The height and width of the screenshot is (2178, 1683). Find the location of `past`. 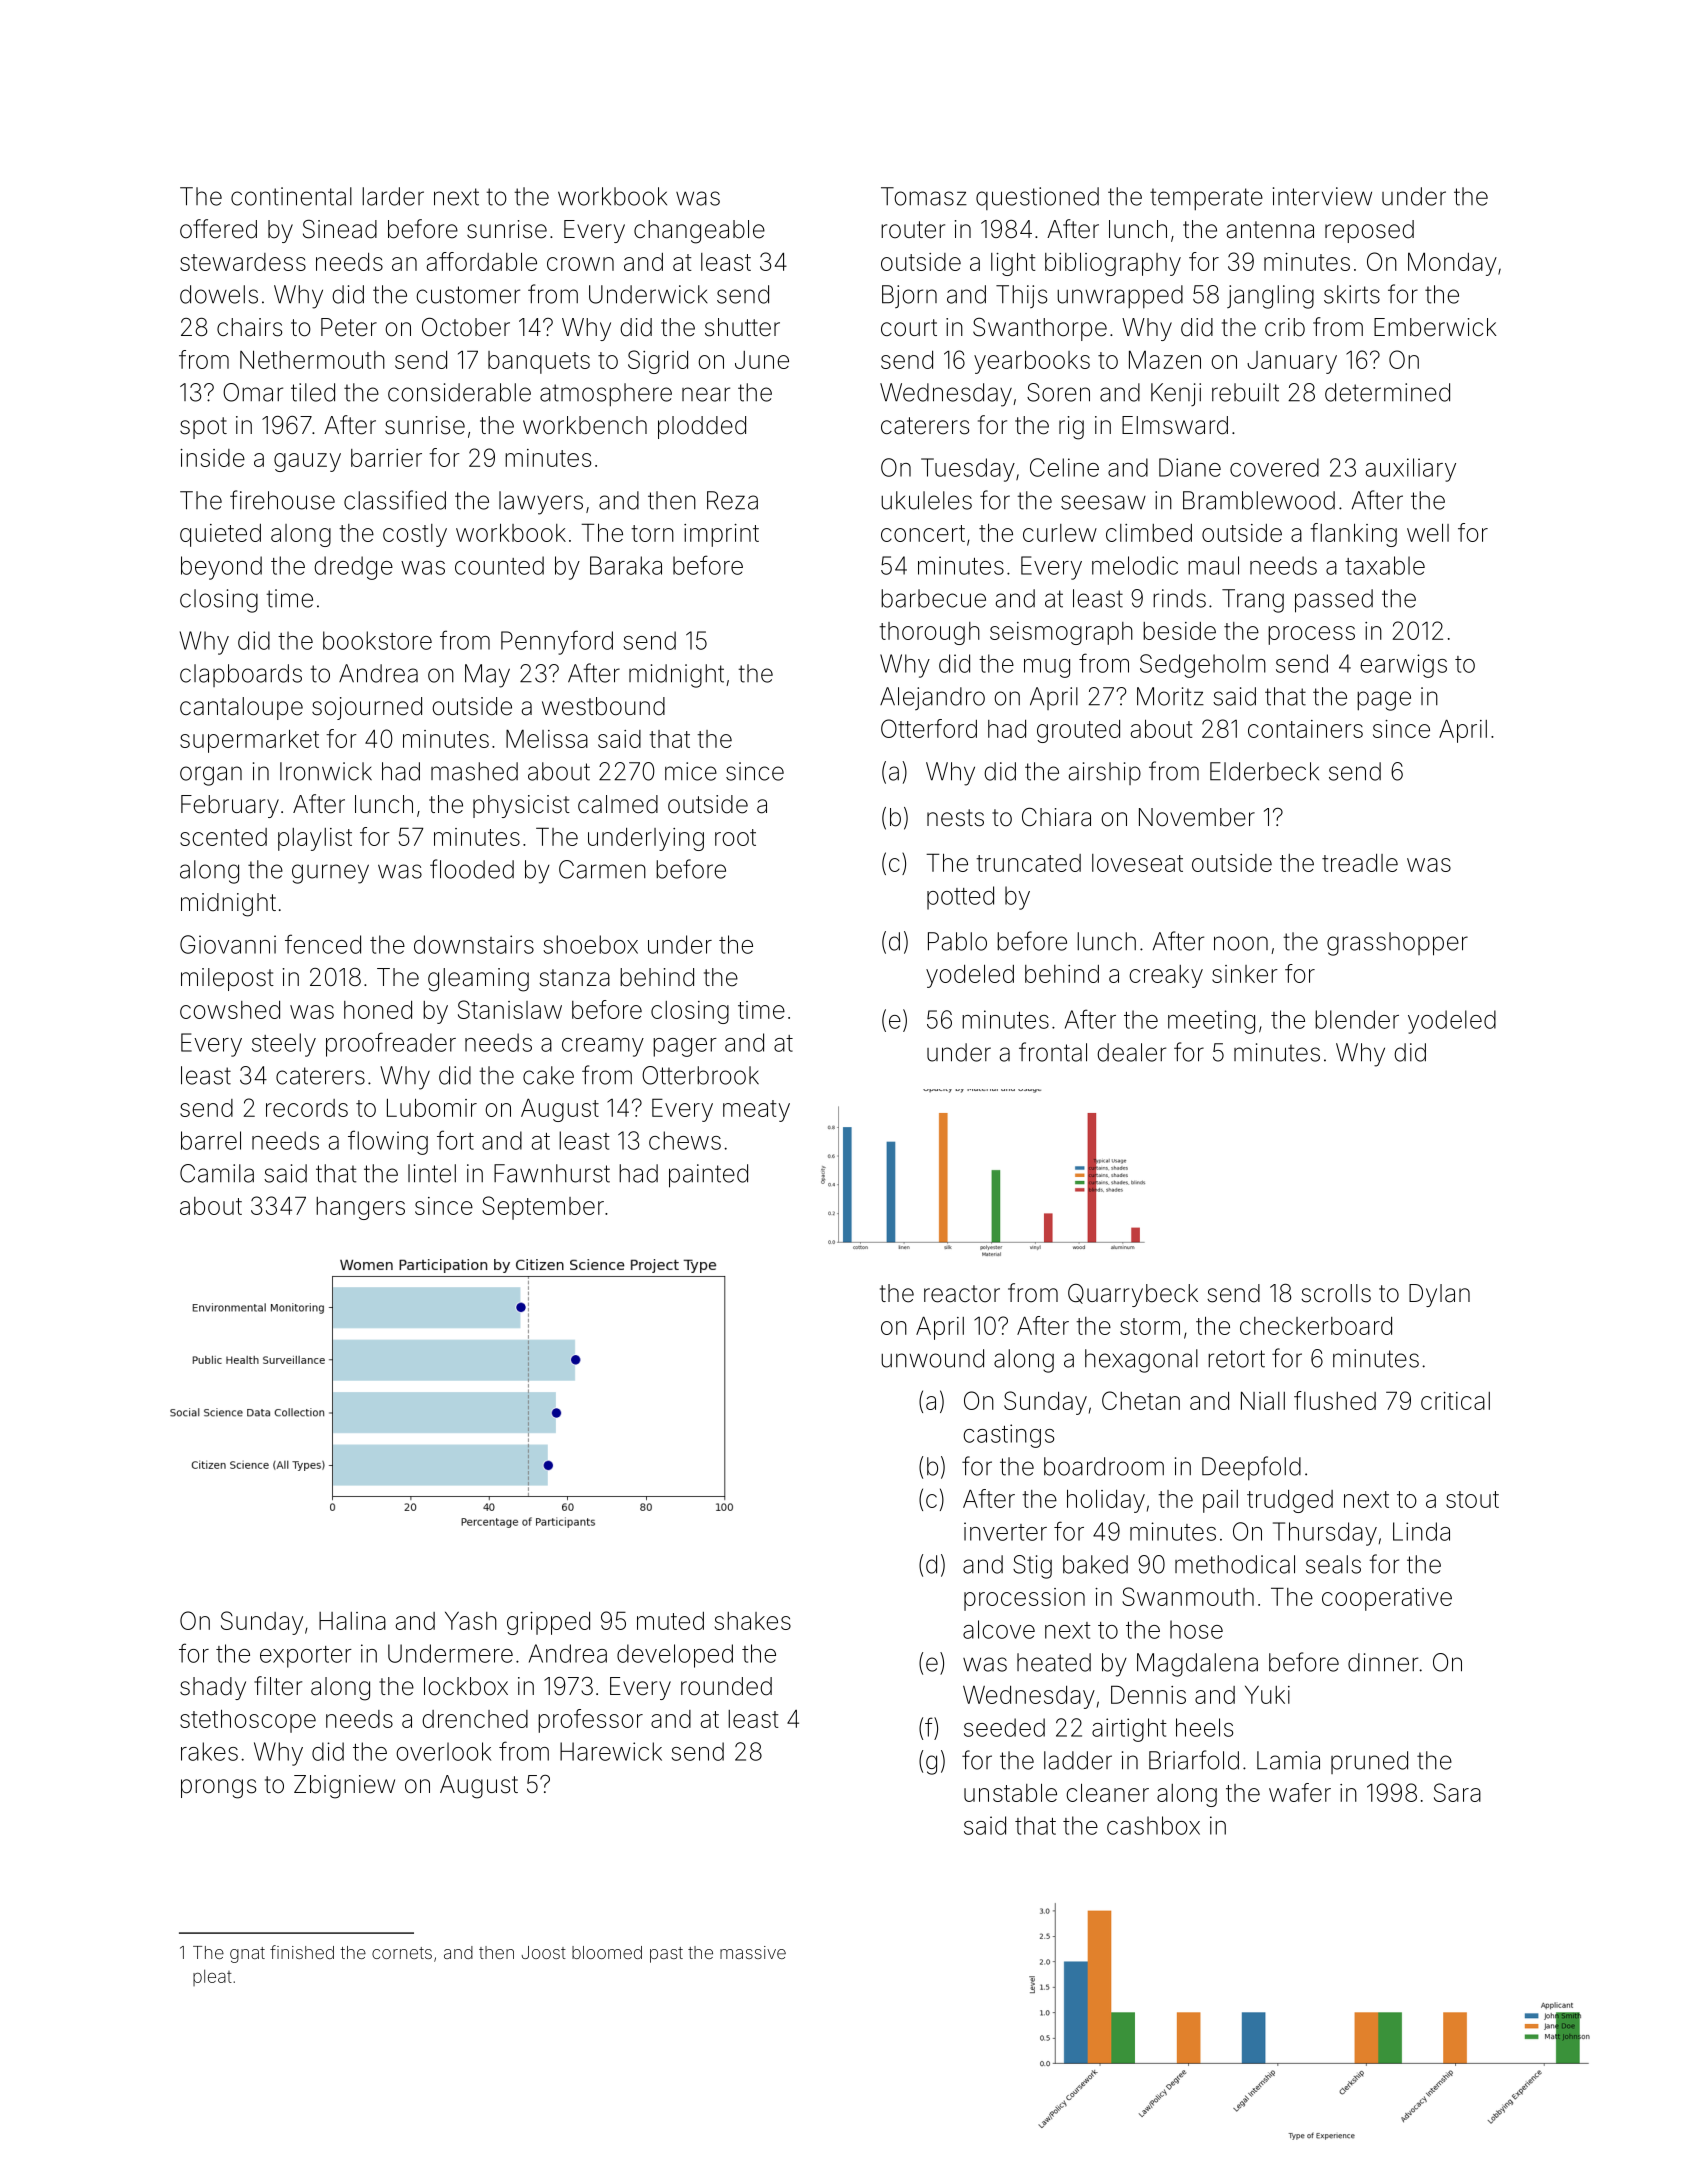

past is located at coordinates (666, 1955).
